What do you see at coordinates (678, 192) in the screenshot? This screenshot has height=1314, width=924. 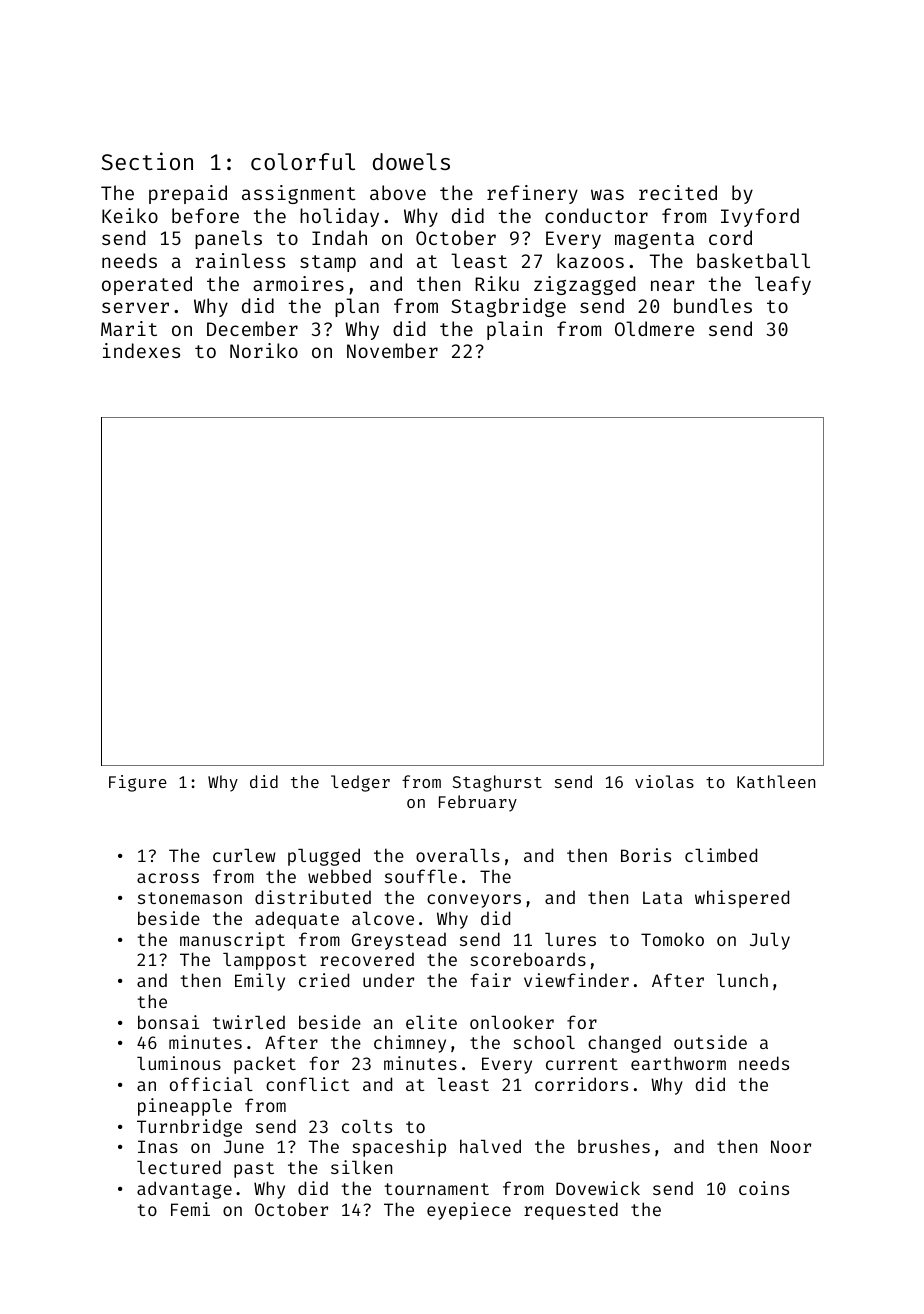 I see `recited` at bounding box center [678, 192].
